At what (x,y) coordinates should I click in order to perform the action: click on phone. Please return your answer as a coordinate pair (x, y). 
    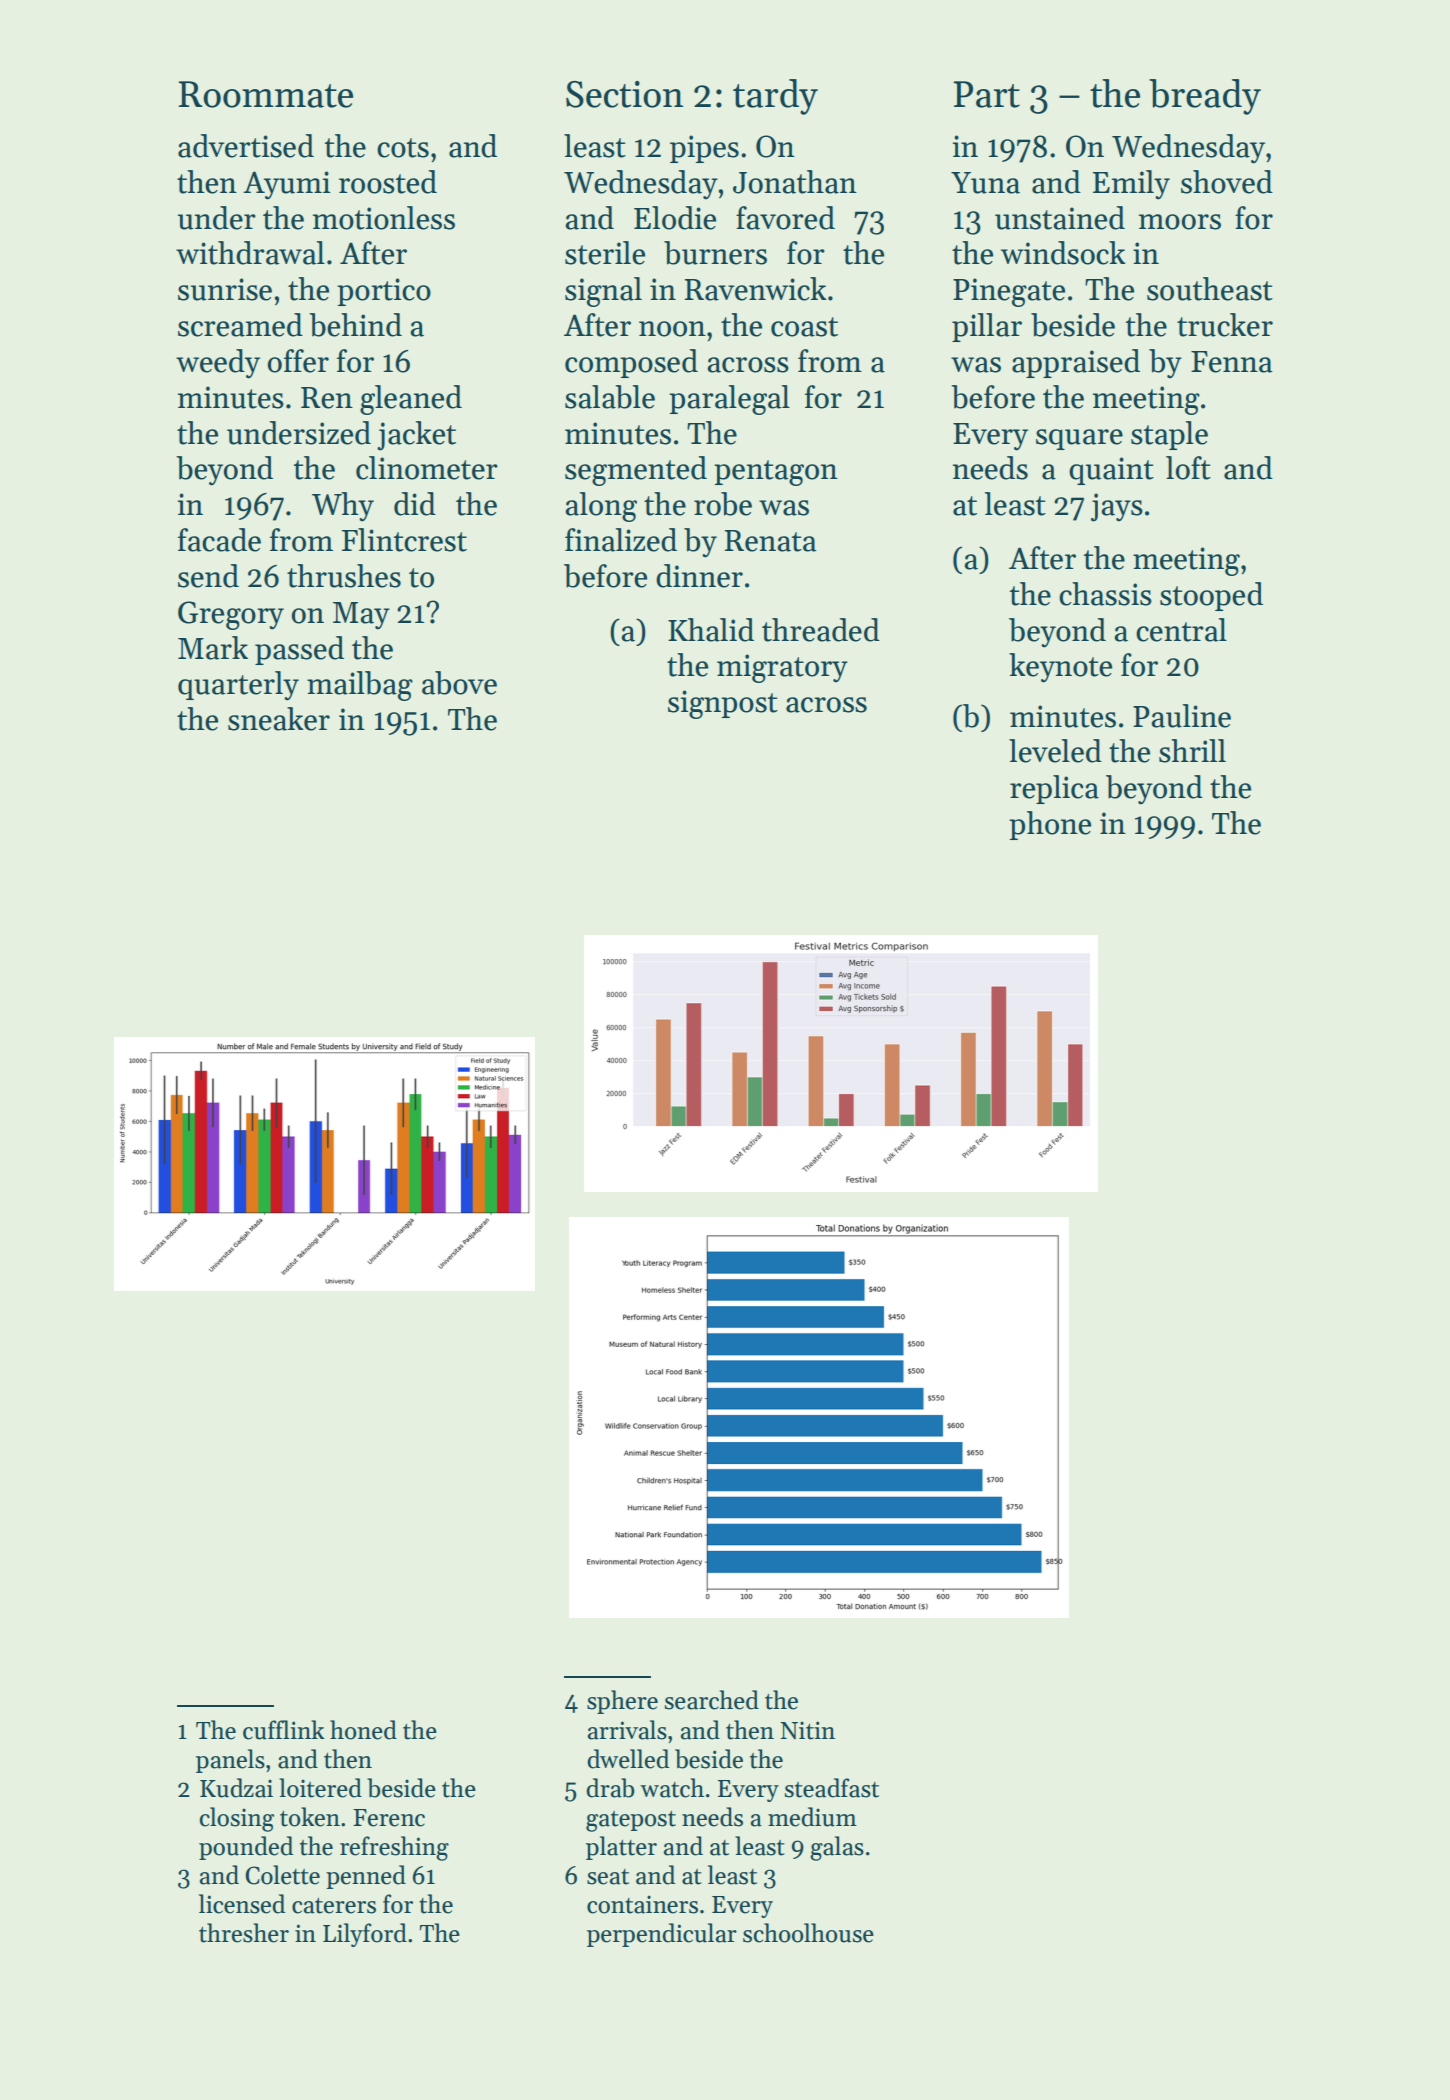
    Looking at the image, I should click on (1050, 825).
